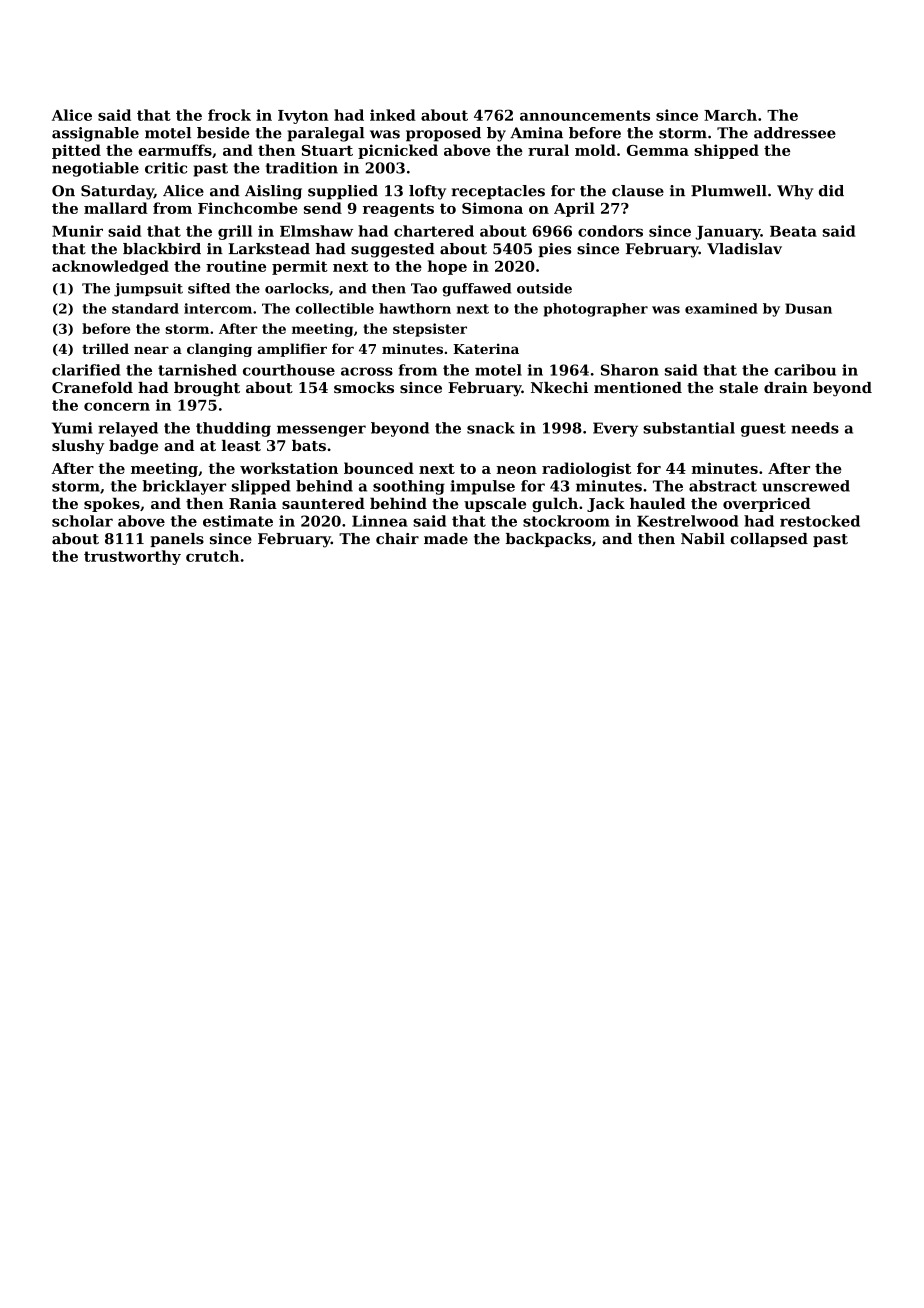  I want to click on collapsed, so click(769, 540).
